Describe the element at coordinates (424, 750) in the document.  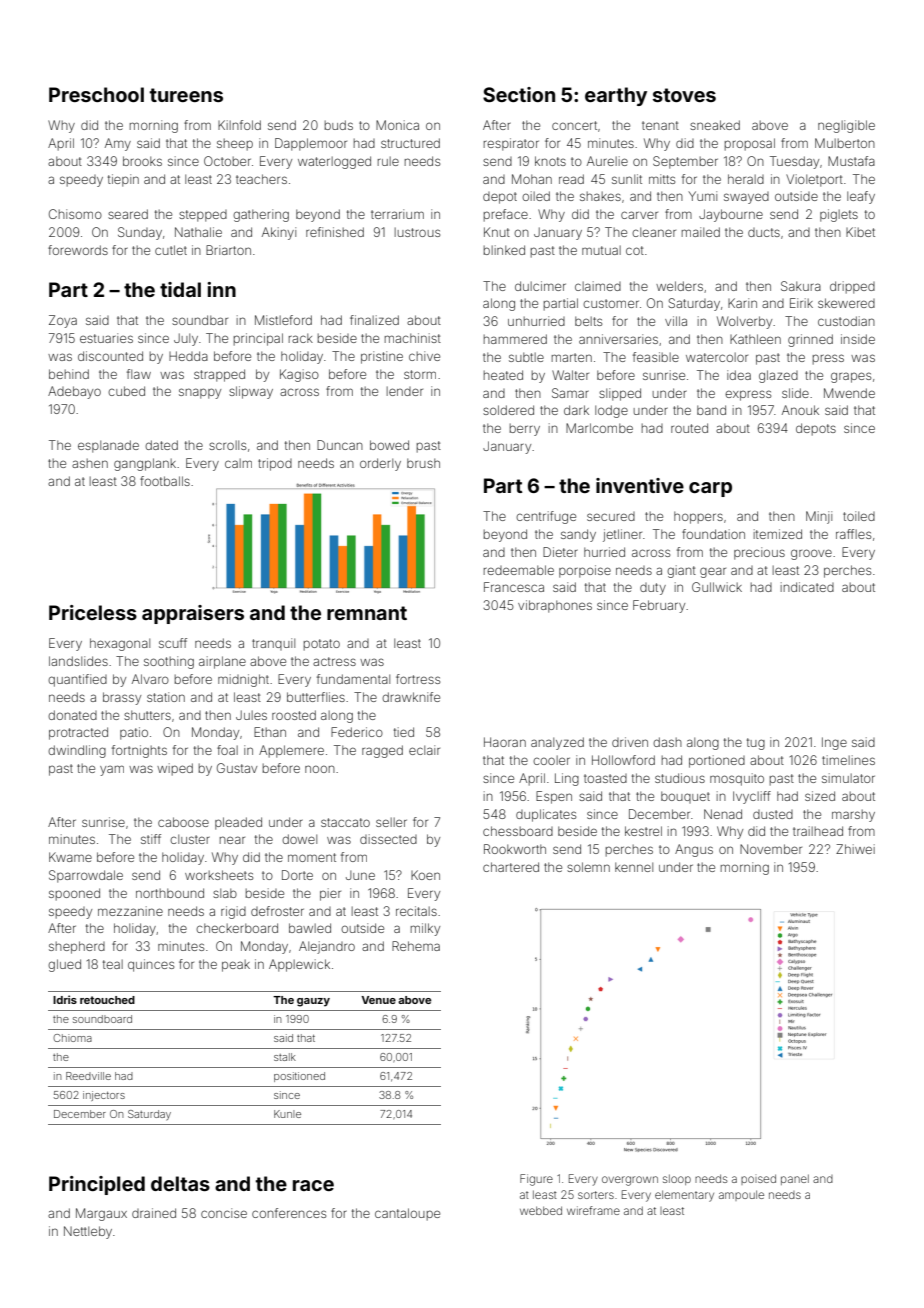
I see `eclair` at that location.
